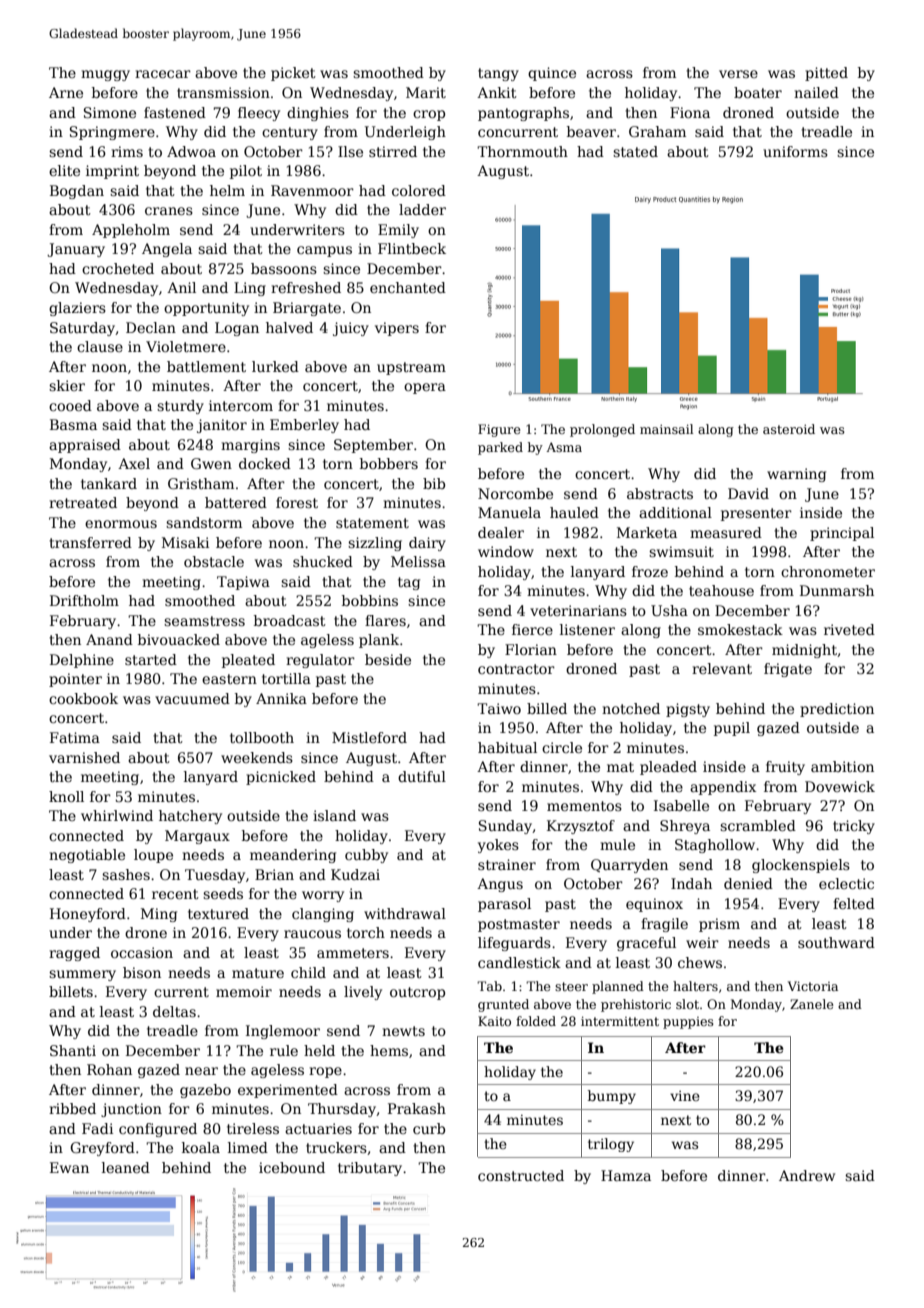  I want to click on hauled, so click(574, 512).
